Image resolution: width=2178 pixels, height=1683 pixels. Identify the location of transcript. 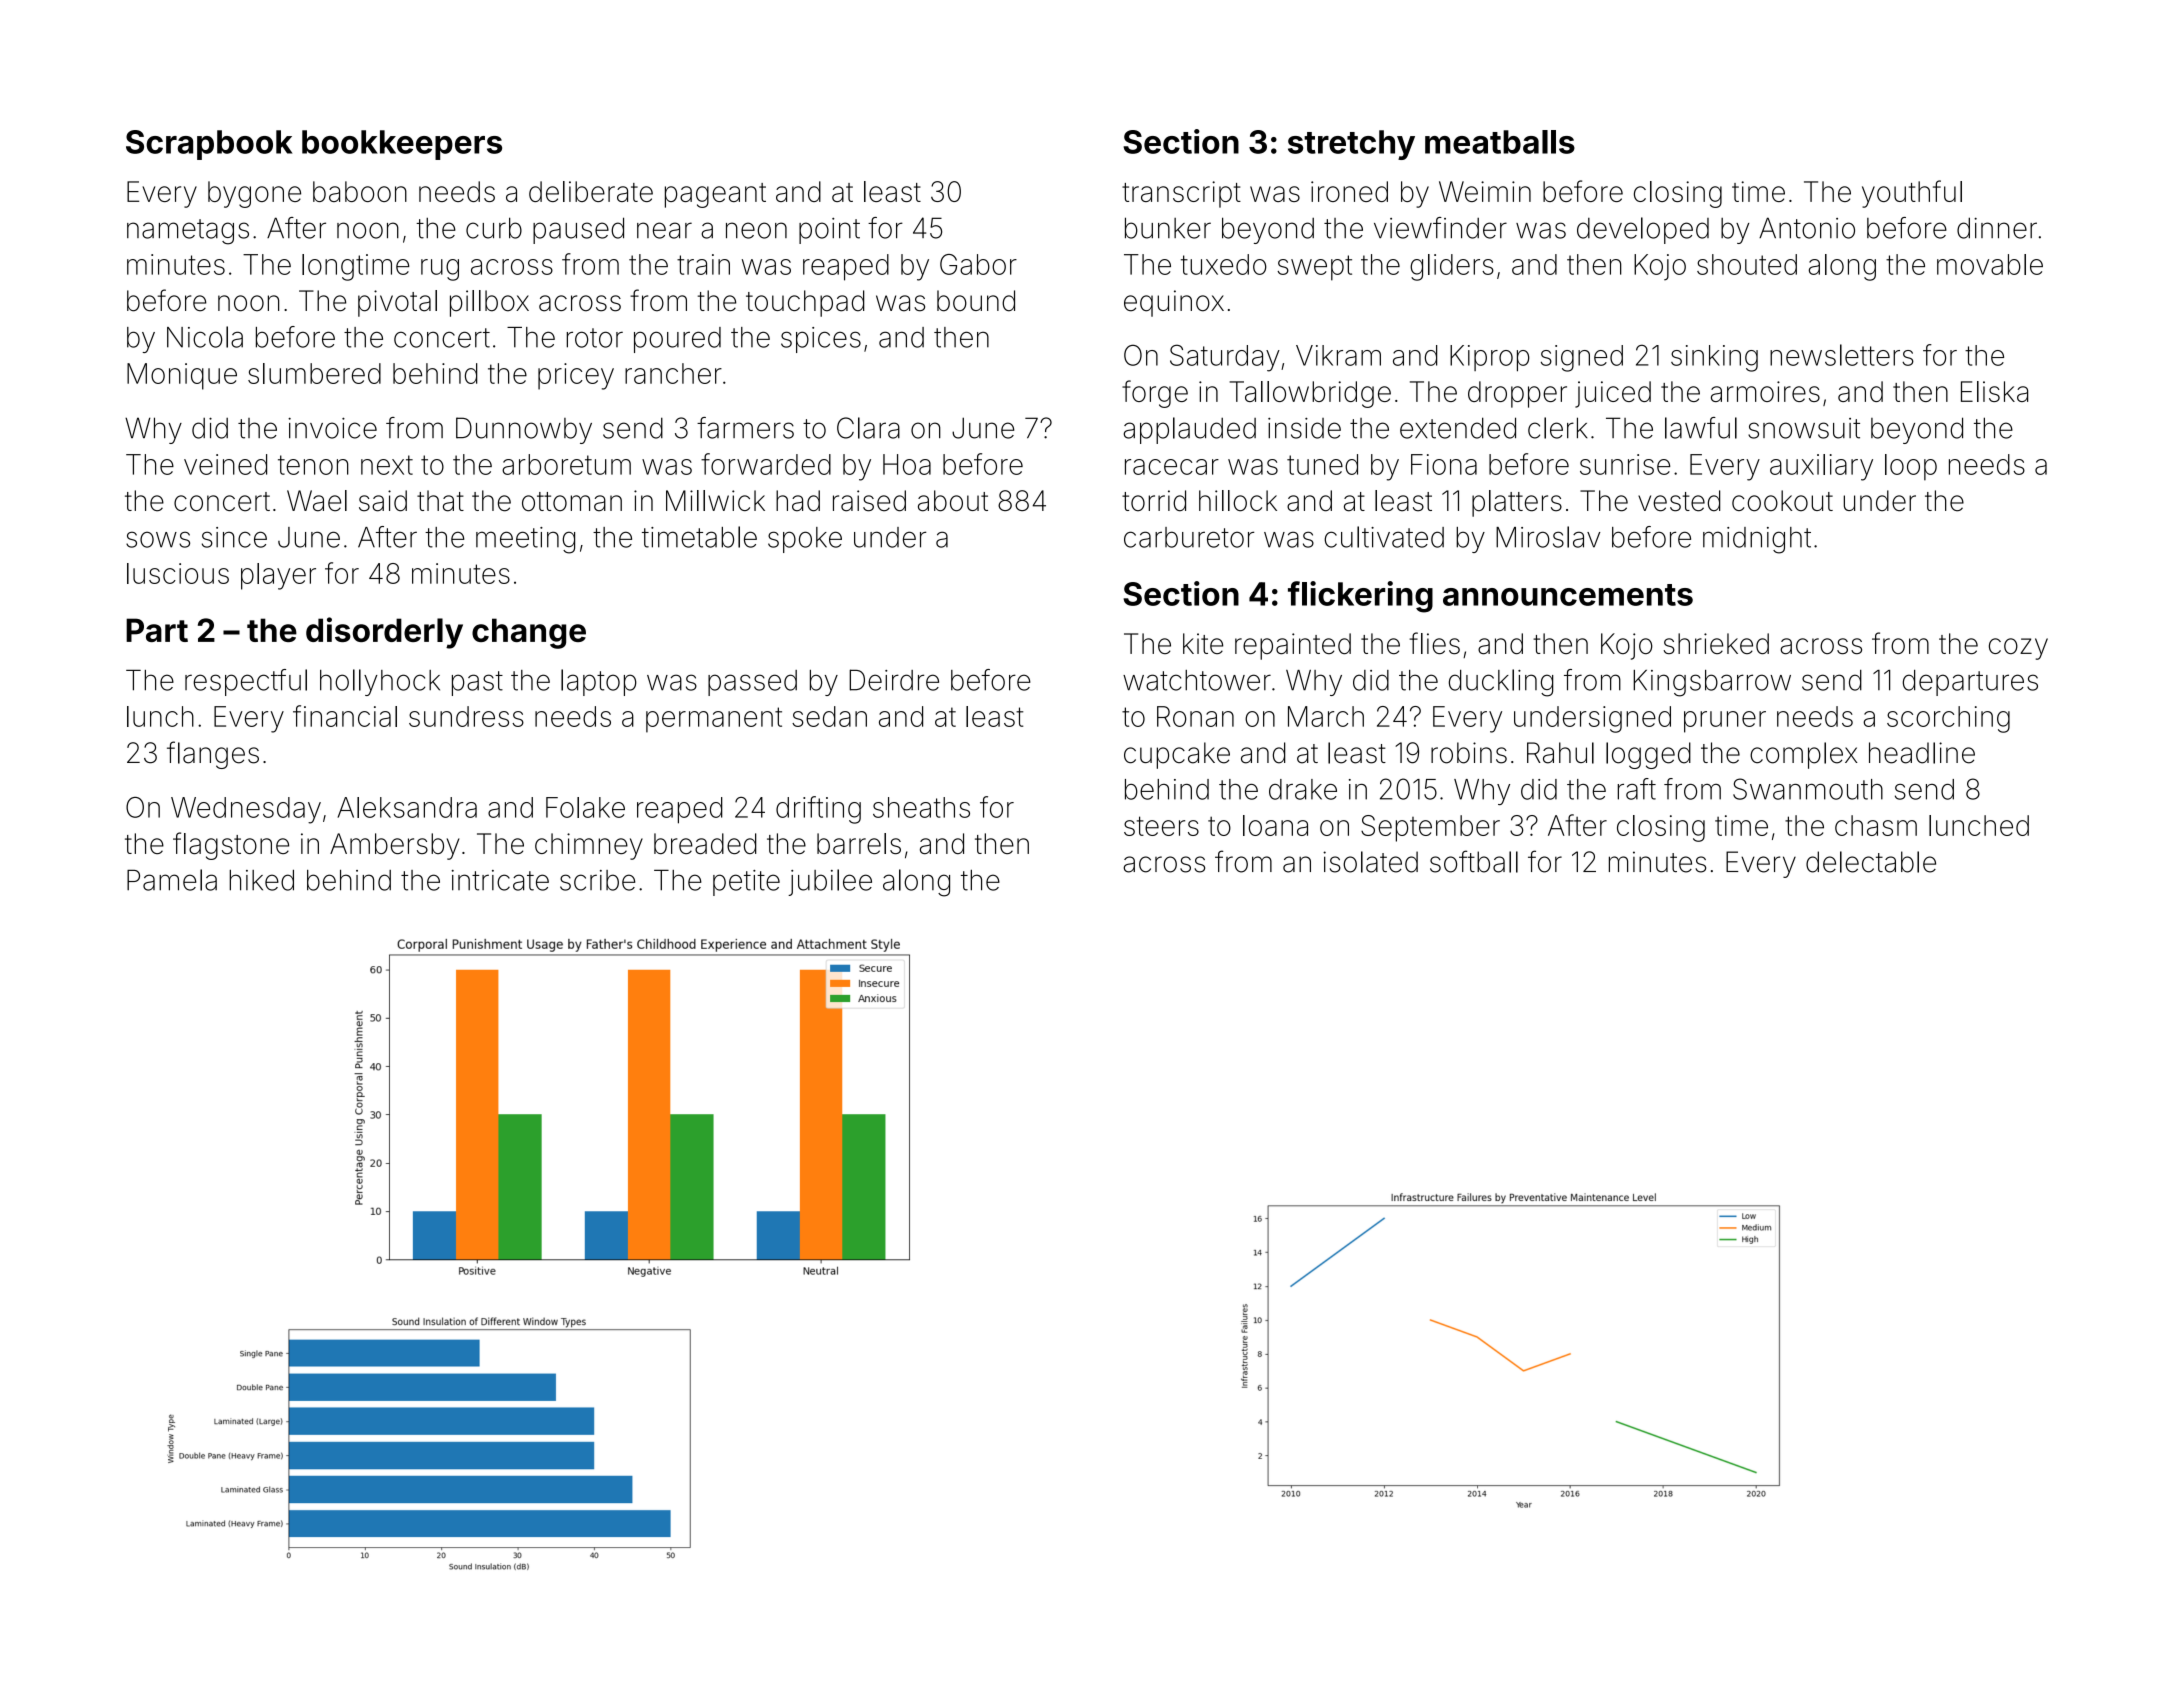
(1181, 194).
